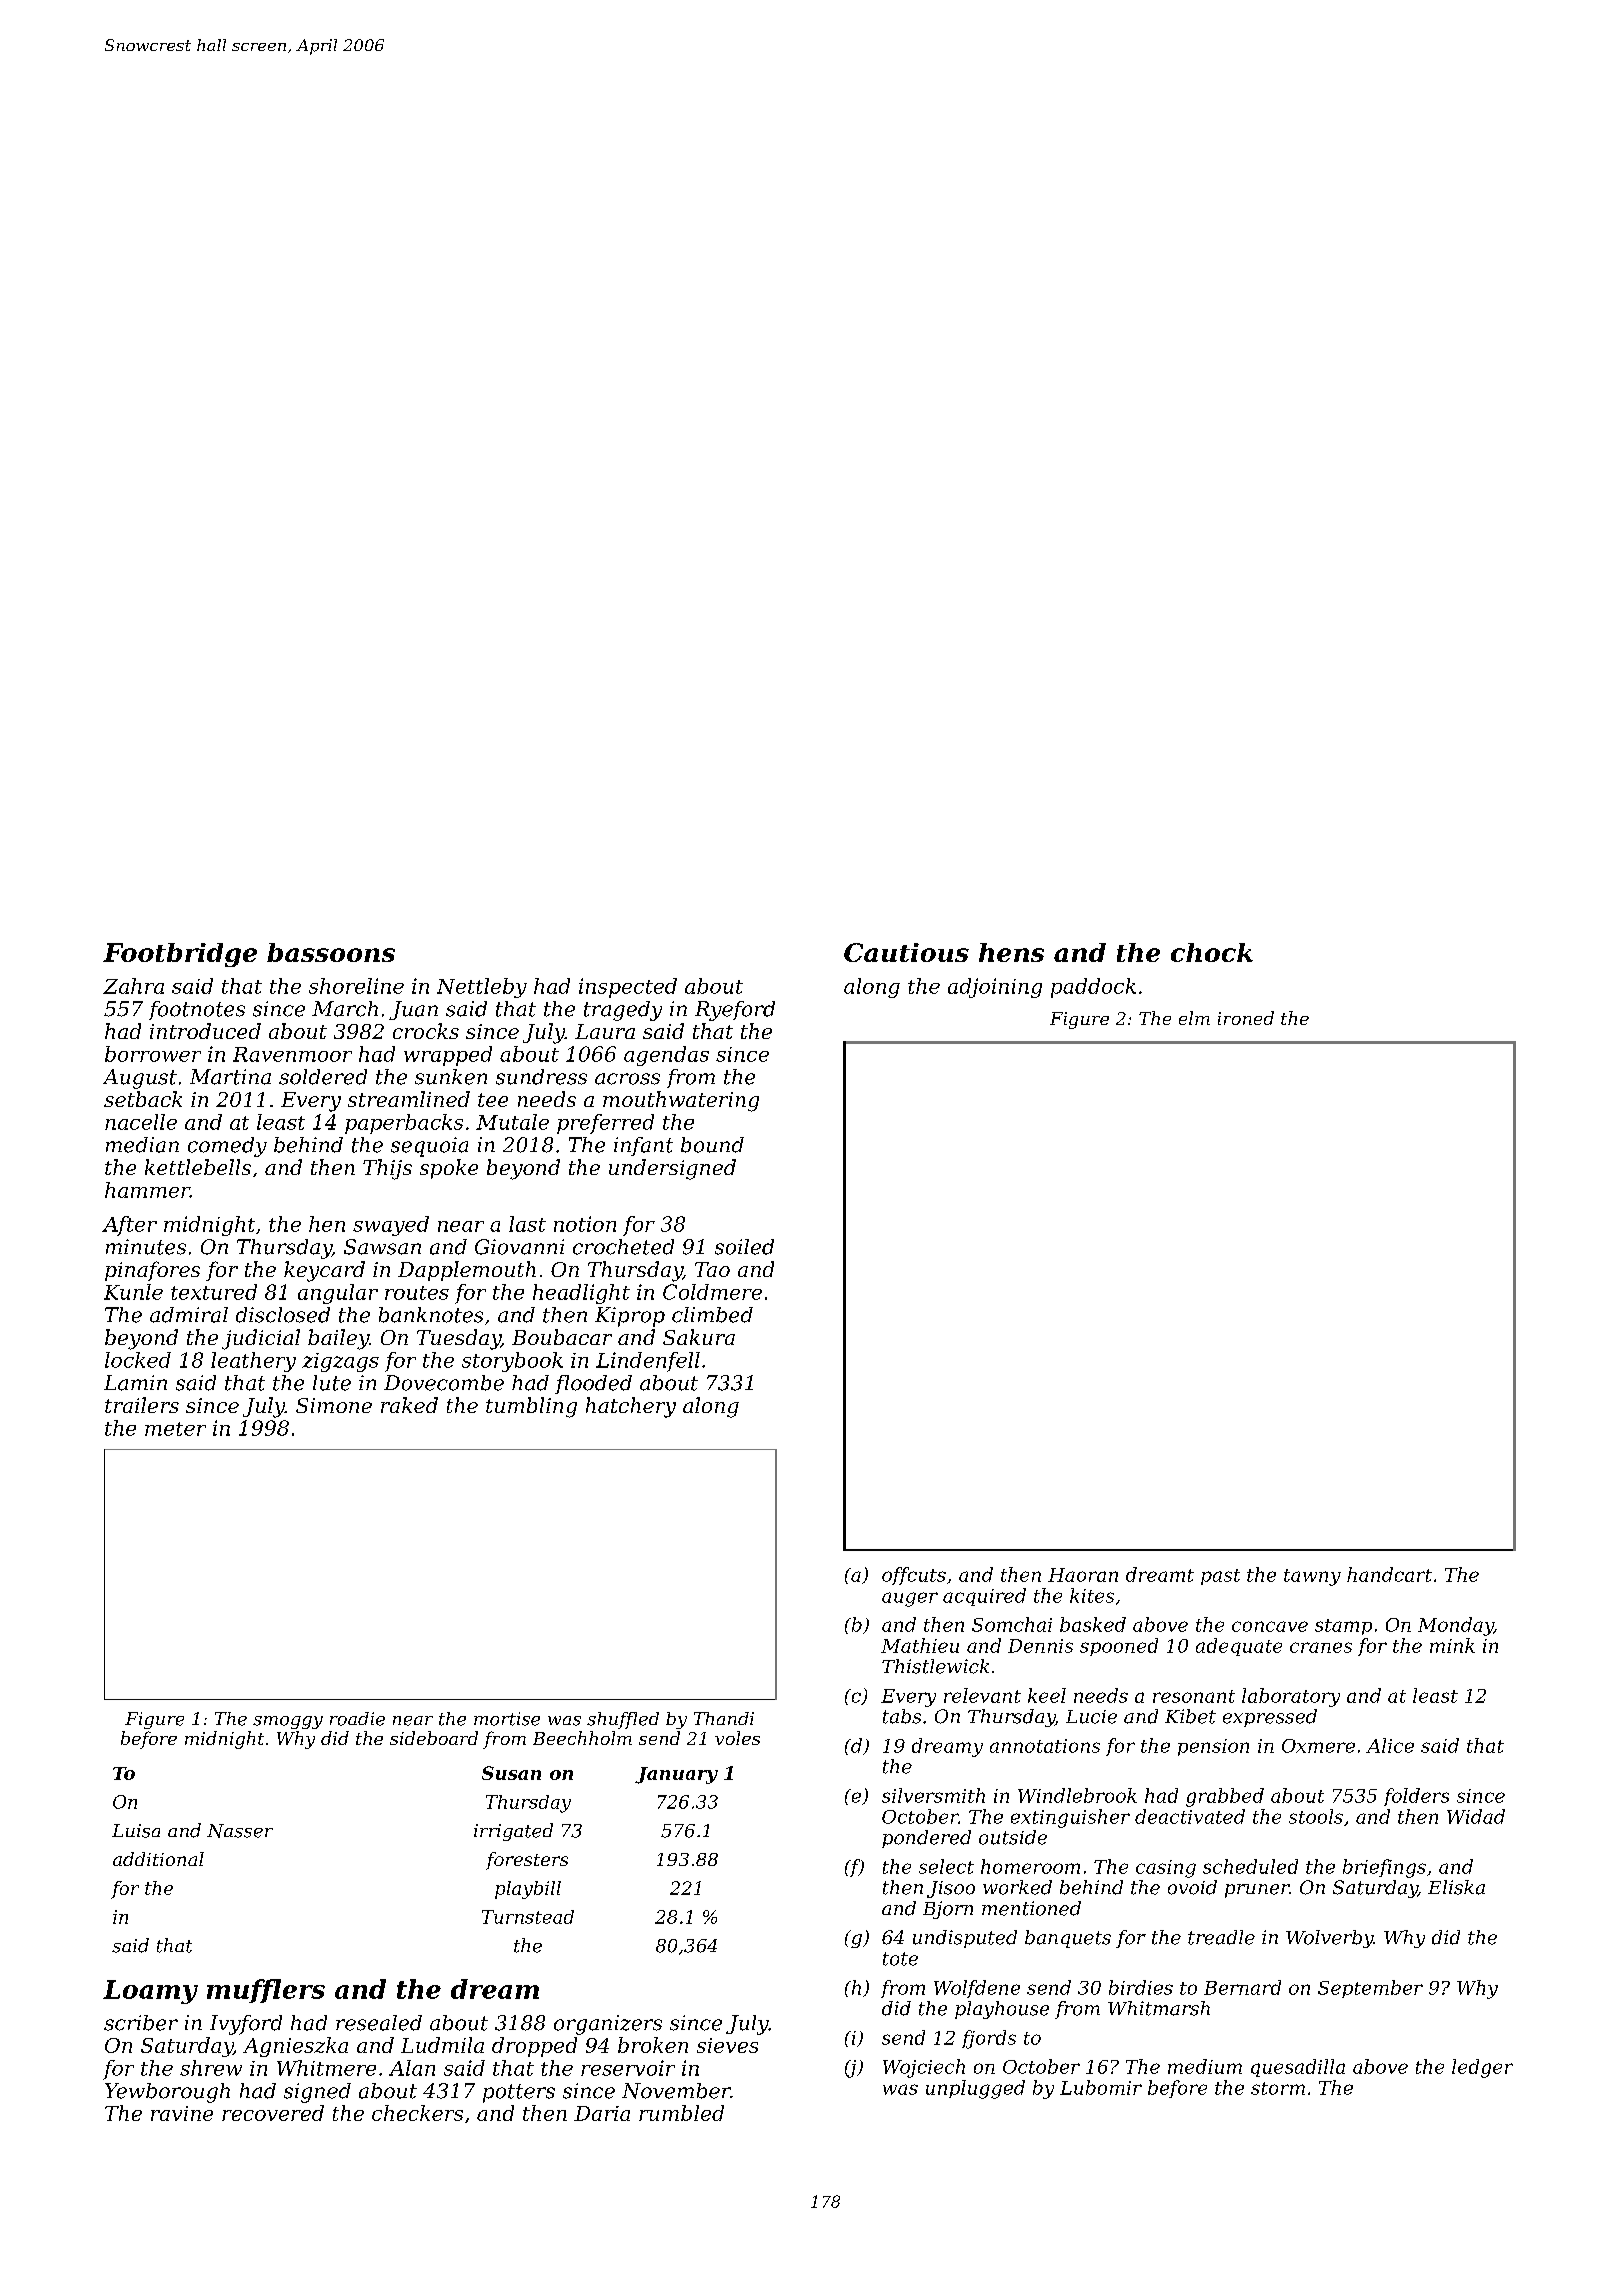  Describe the element at coordinates (528, 1917) in the image. I see `Turnstead` at that location.
